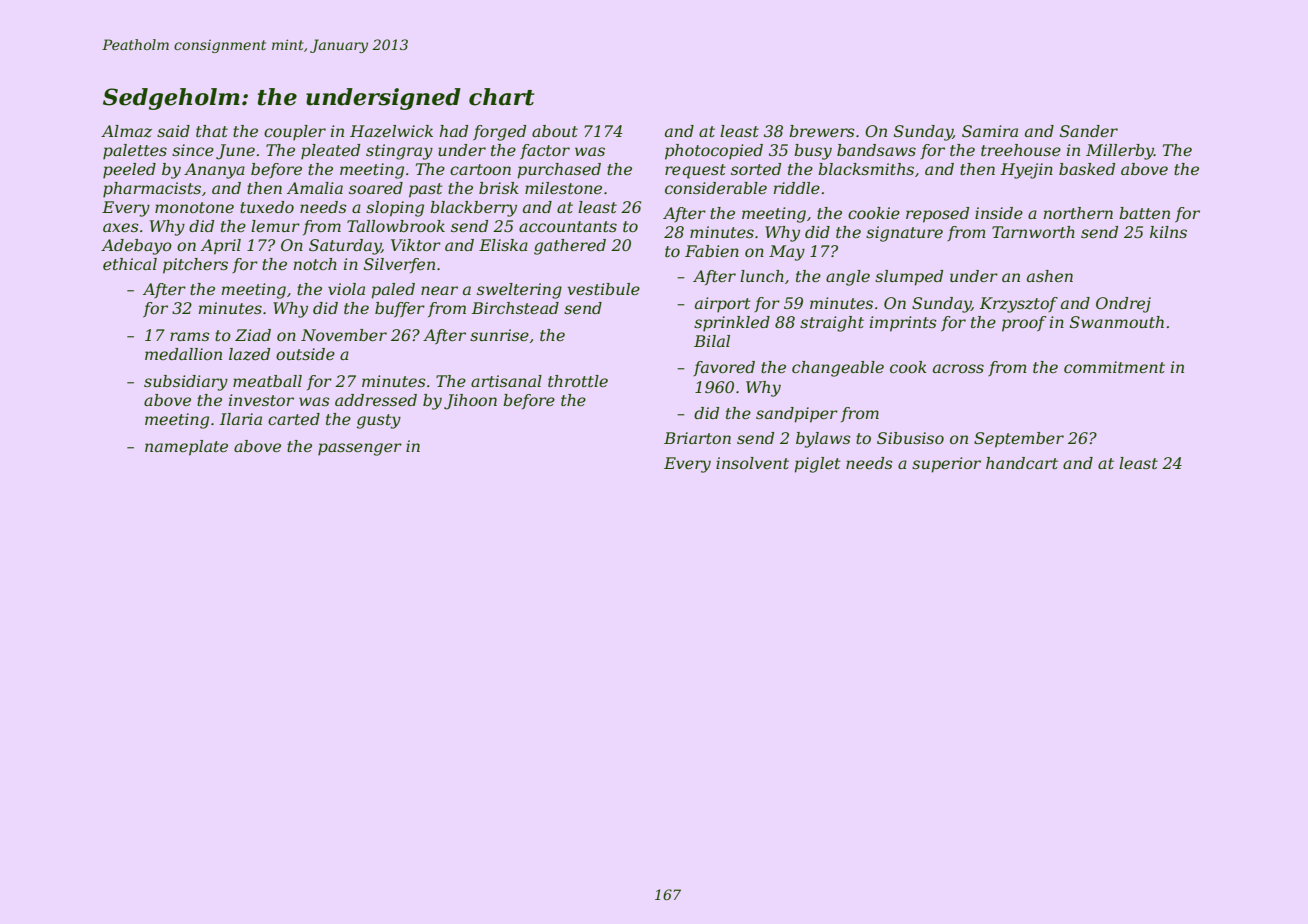  I want to click on passenger, so click(360, 449).
